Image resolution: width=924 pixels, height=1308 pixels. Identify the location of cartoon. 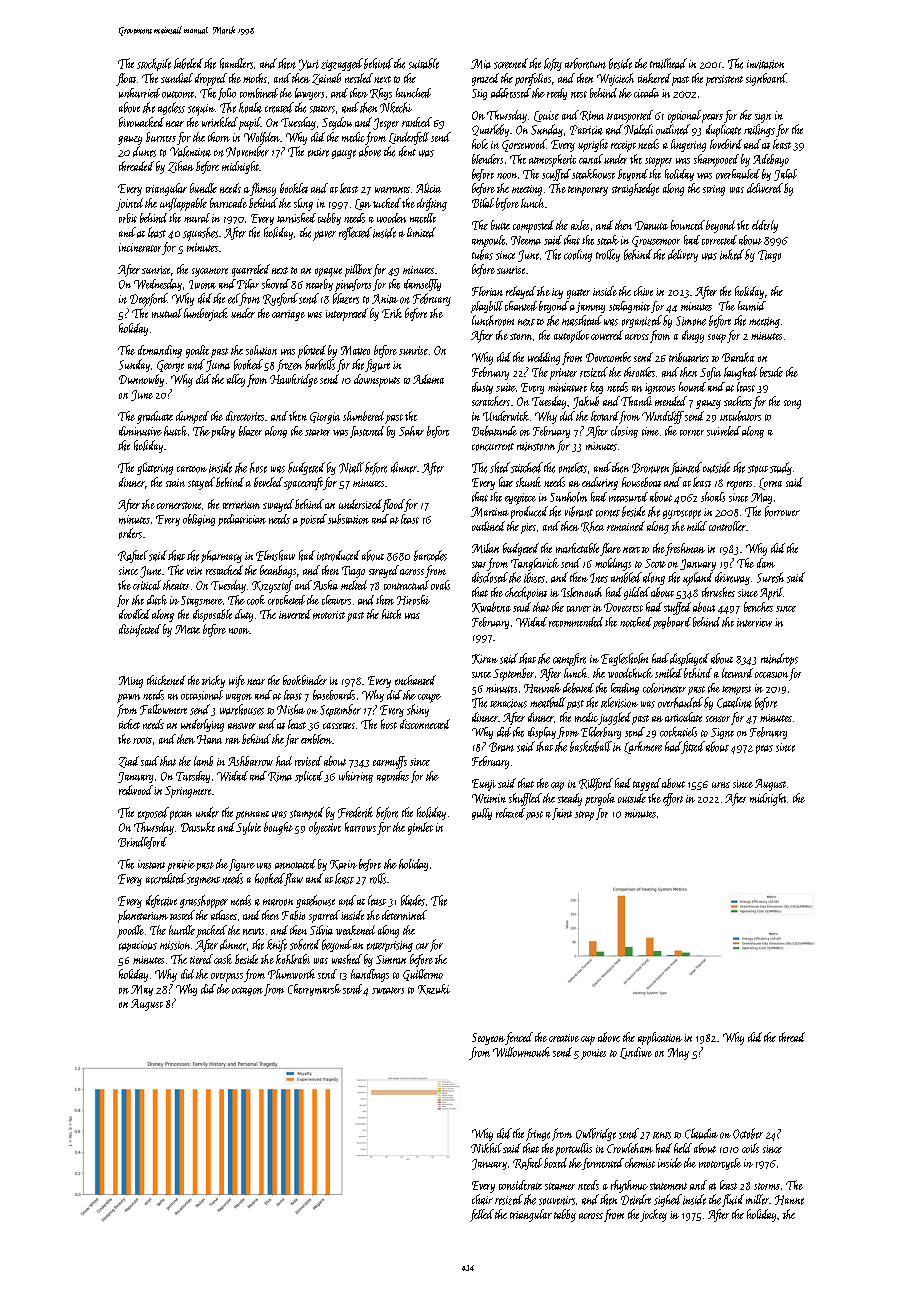
(192, 469).
